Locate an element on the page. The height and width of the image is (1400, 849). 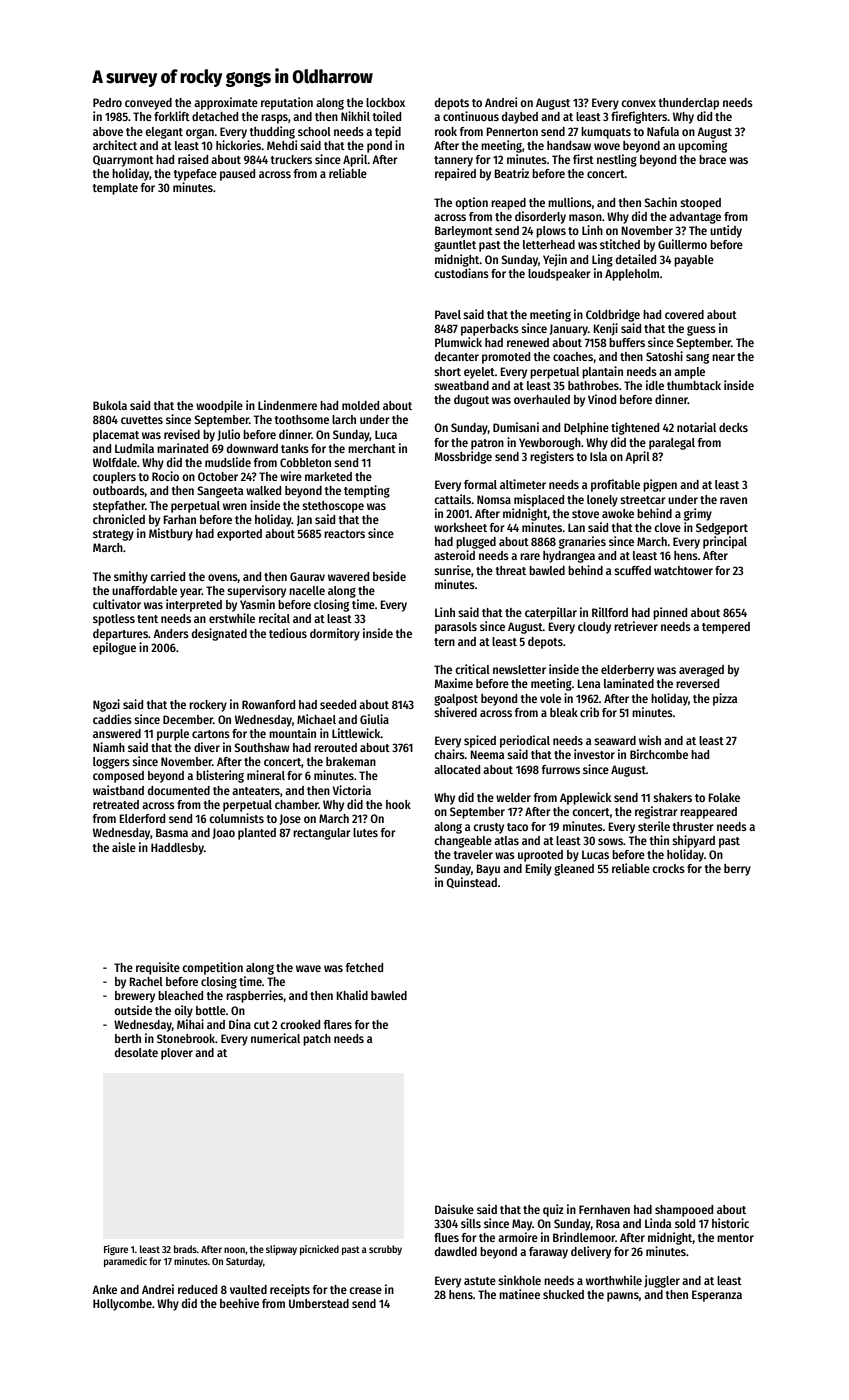
truckers is located at coordinates (291, 159).
